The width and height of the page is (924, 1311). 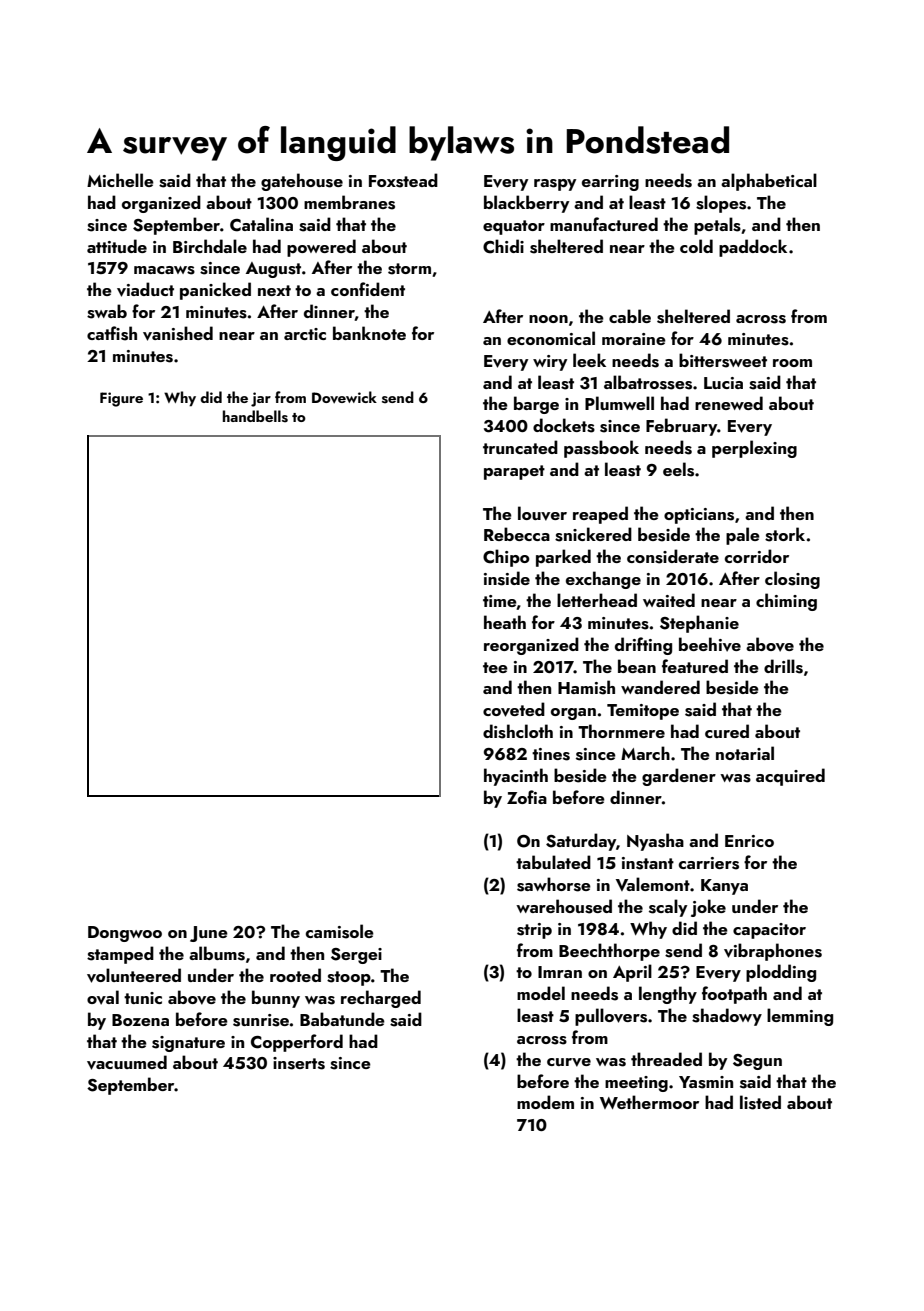 What do you see at coordinates (505, 622) in the page?
I see `heath` at bounding box center [505, 622].
